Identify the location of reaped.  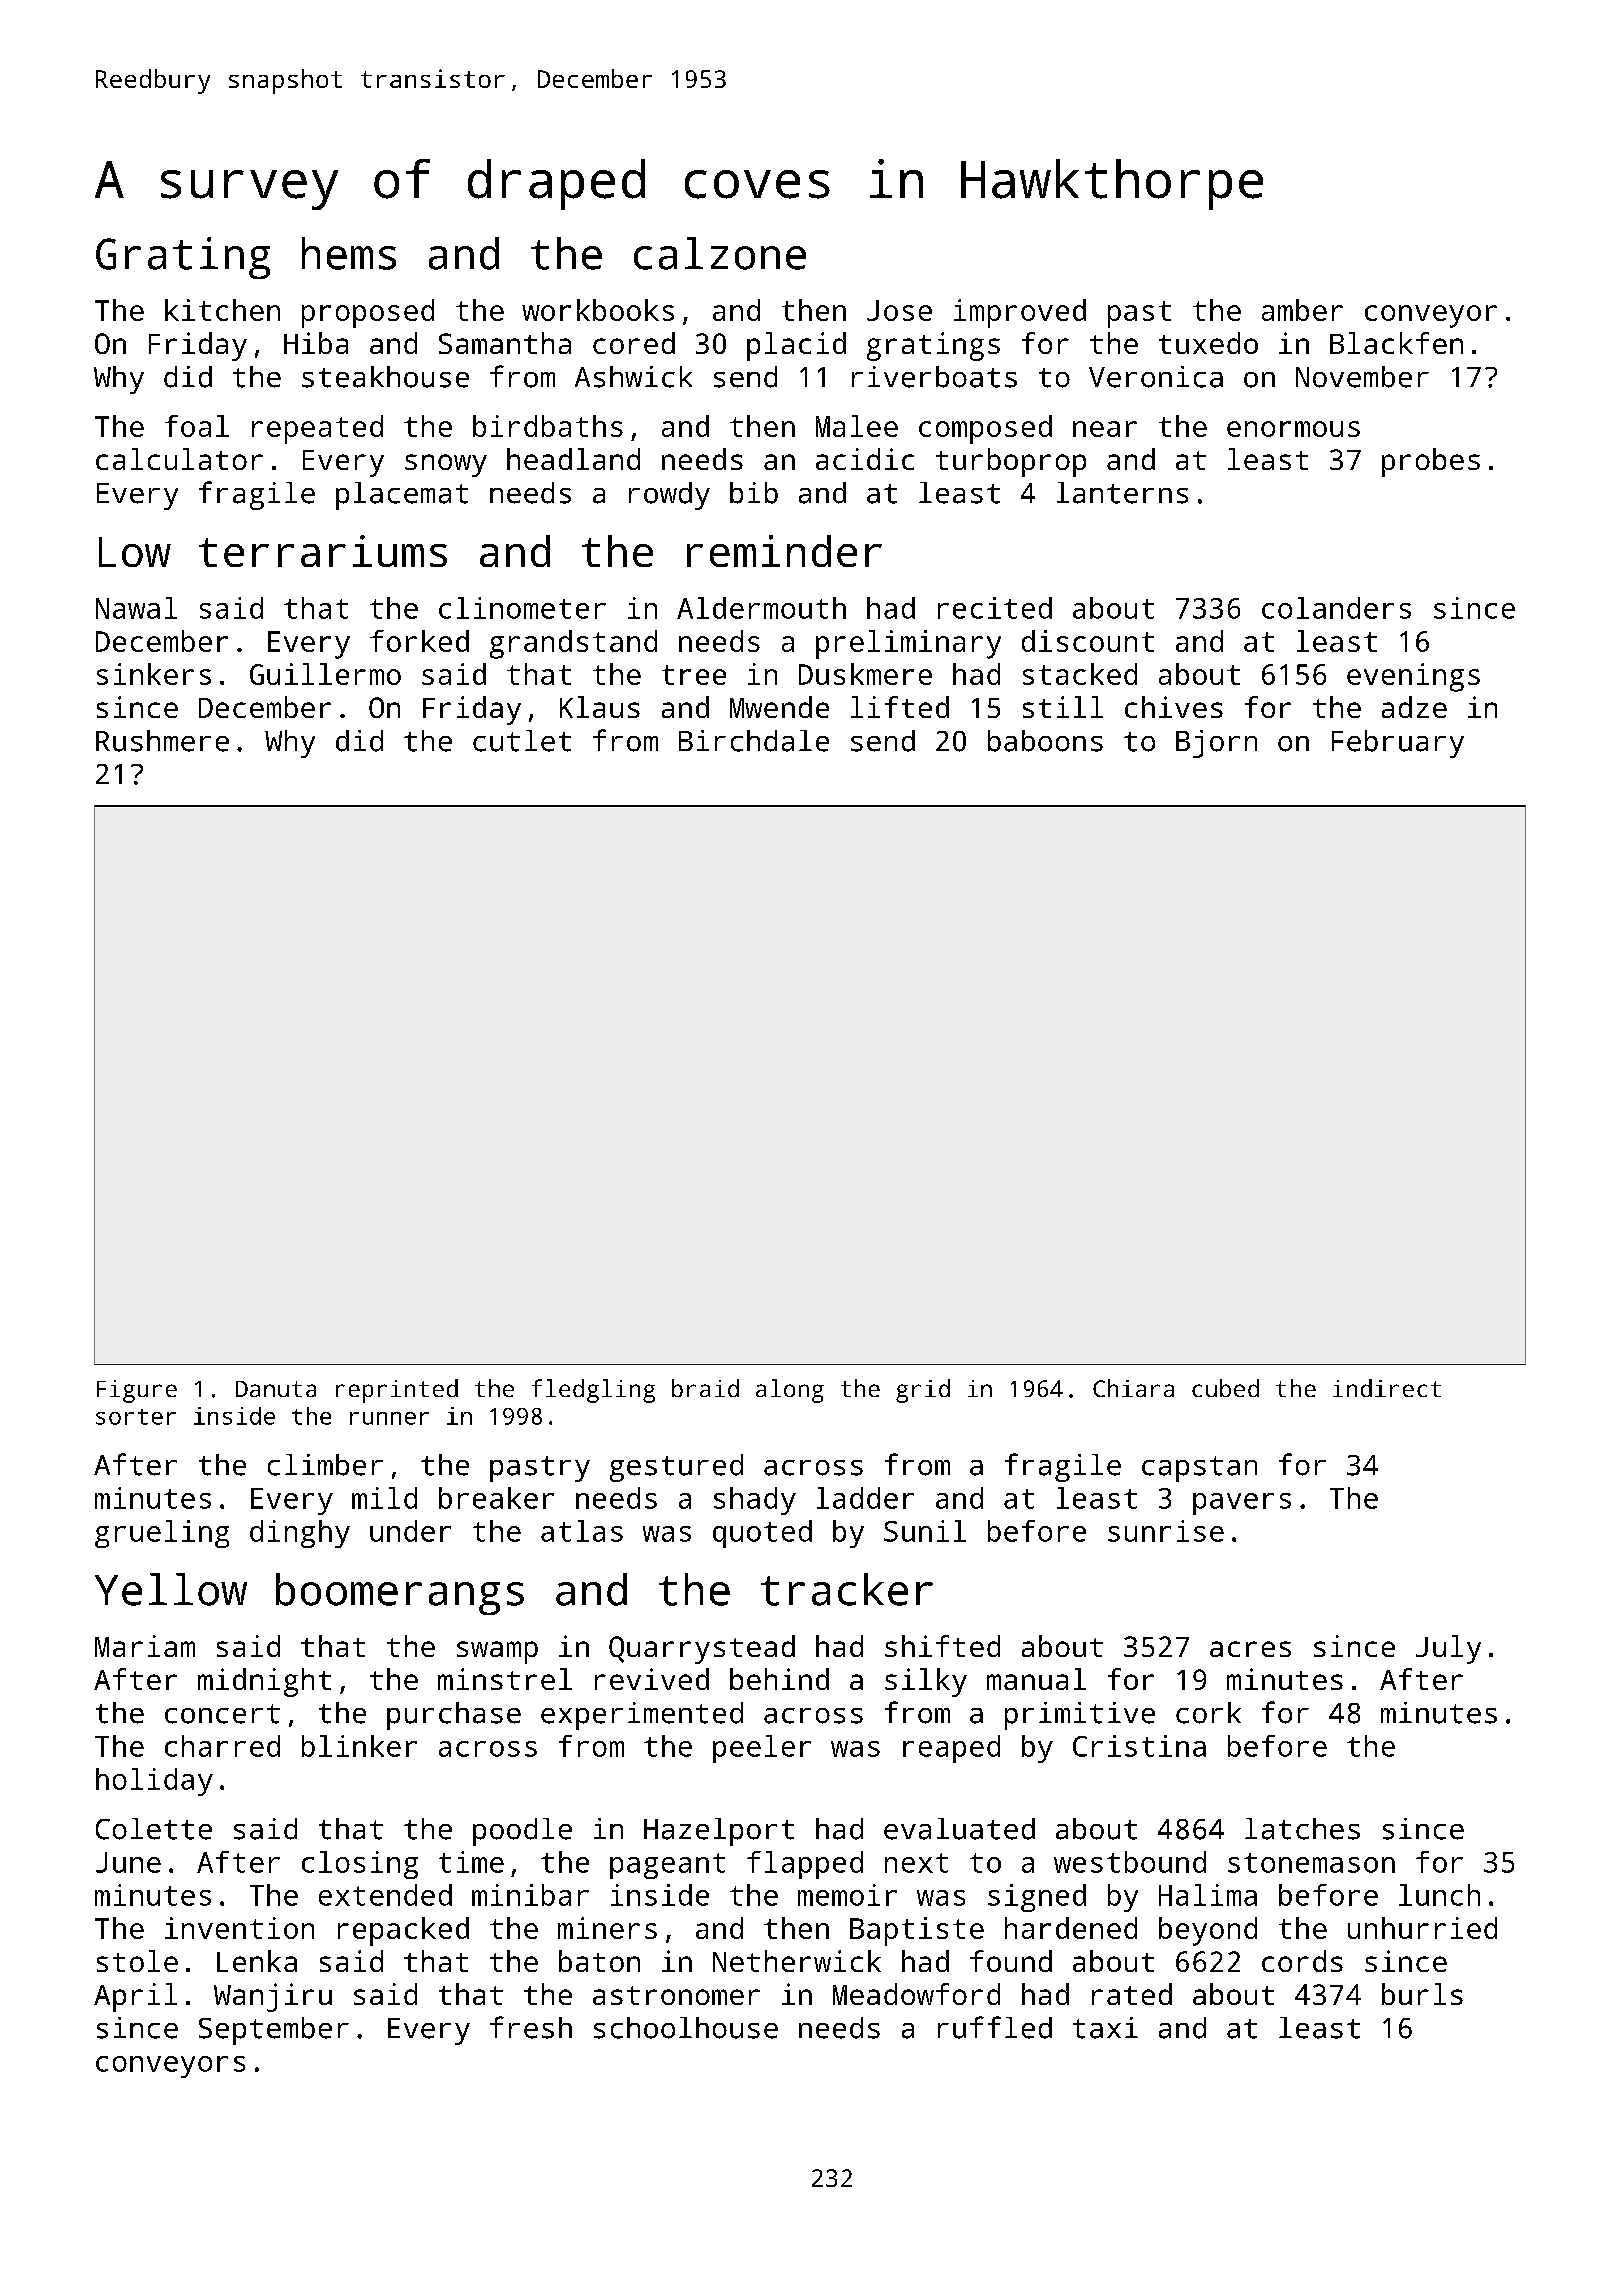
(951, 1749).
